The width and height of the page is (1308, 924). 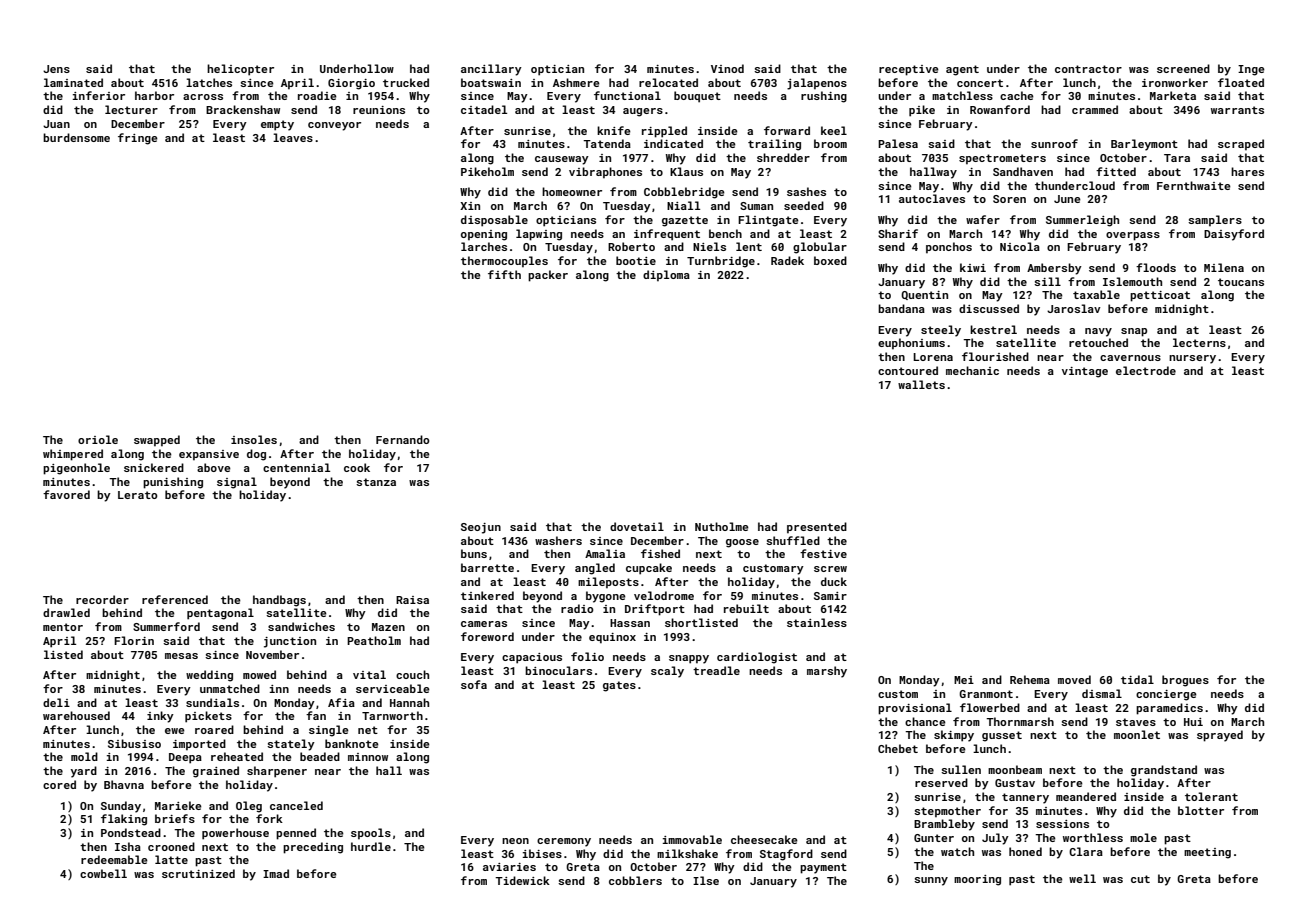 I want to click on skimpy, so click(x=954, y=736).
